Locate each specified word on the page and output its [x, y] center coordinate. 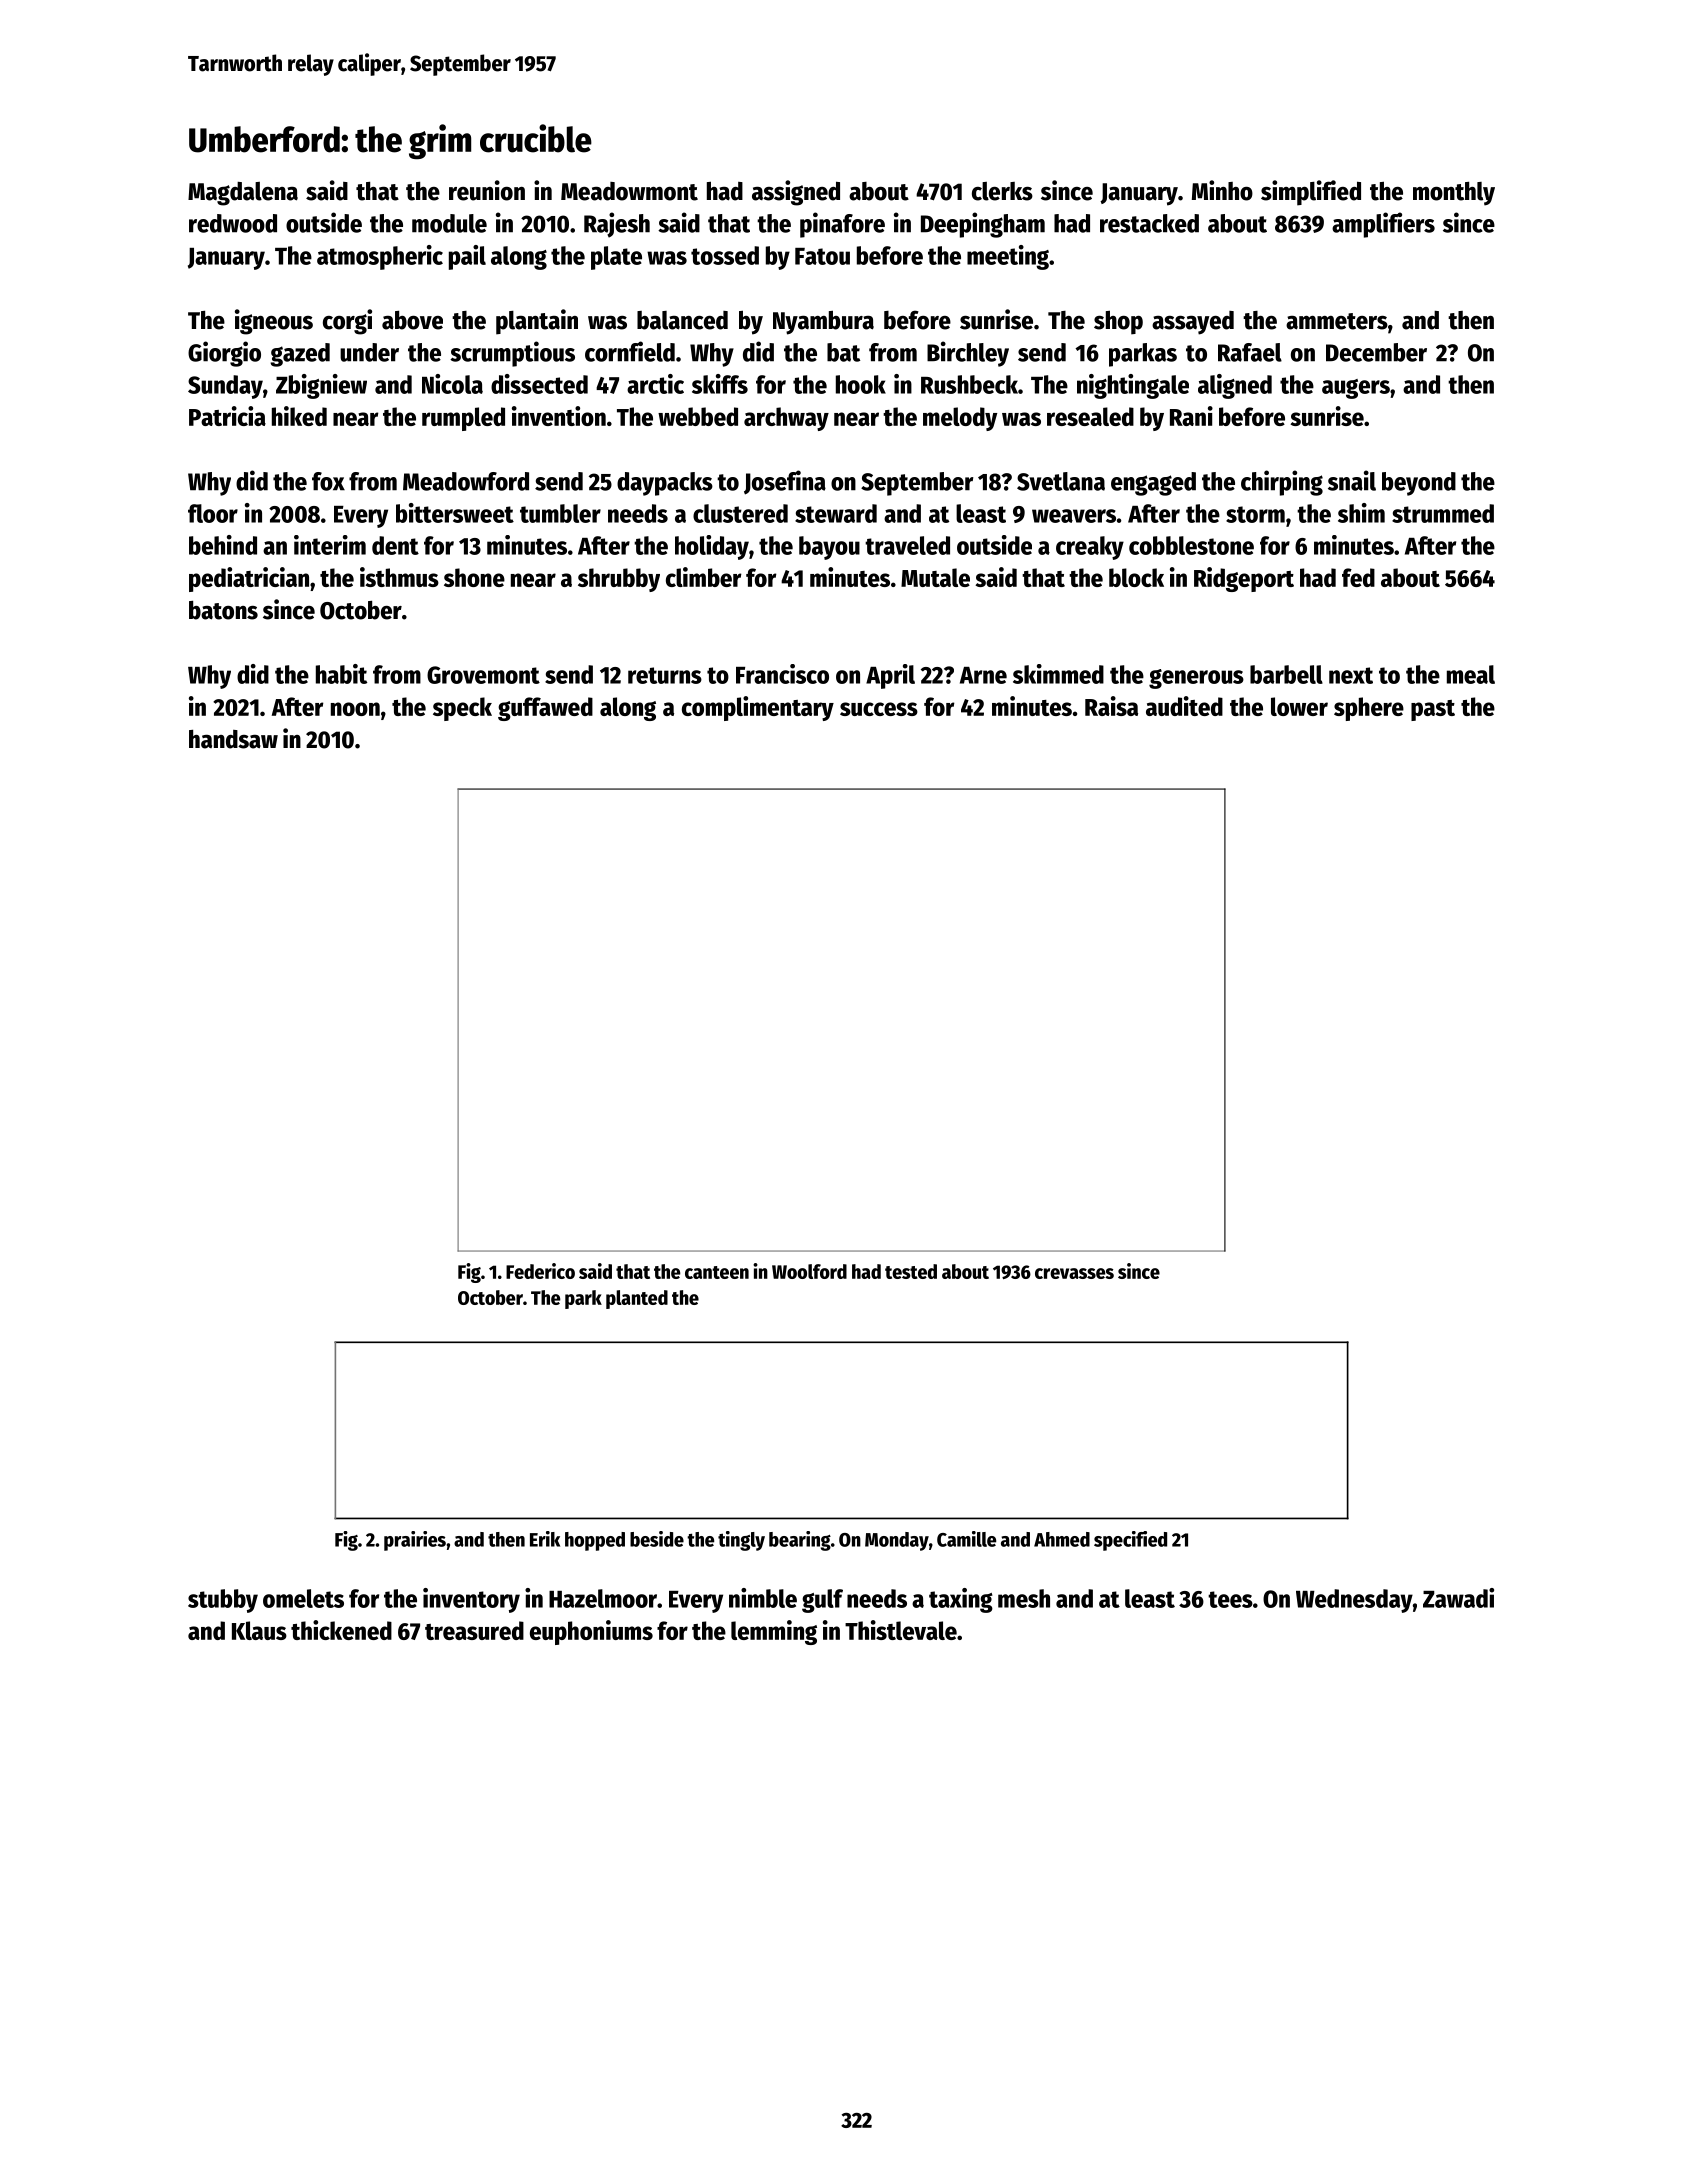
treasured [474, 1630]
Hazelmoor [603, 1598]
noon [355, 709]
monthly [1454, 194]
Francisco [782, 674]
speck [462, 709]
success [879, 709]
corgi [347, 322]
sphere [1369, 709]
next [1351, 675]
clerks [1002, 191]
